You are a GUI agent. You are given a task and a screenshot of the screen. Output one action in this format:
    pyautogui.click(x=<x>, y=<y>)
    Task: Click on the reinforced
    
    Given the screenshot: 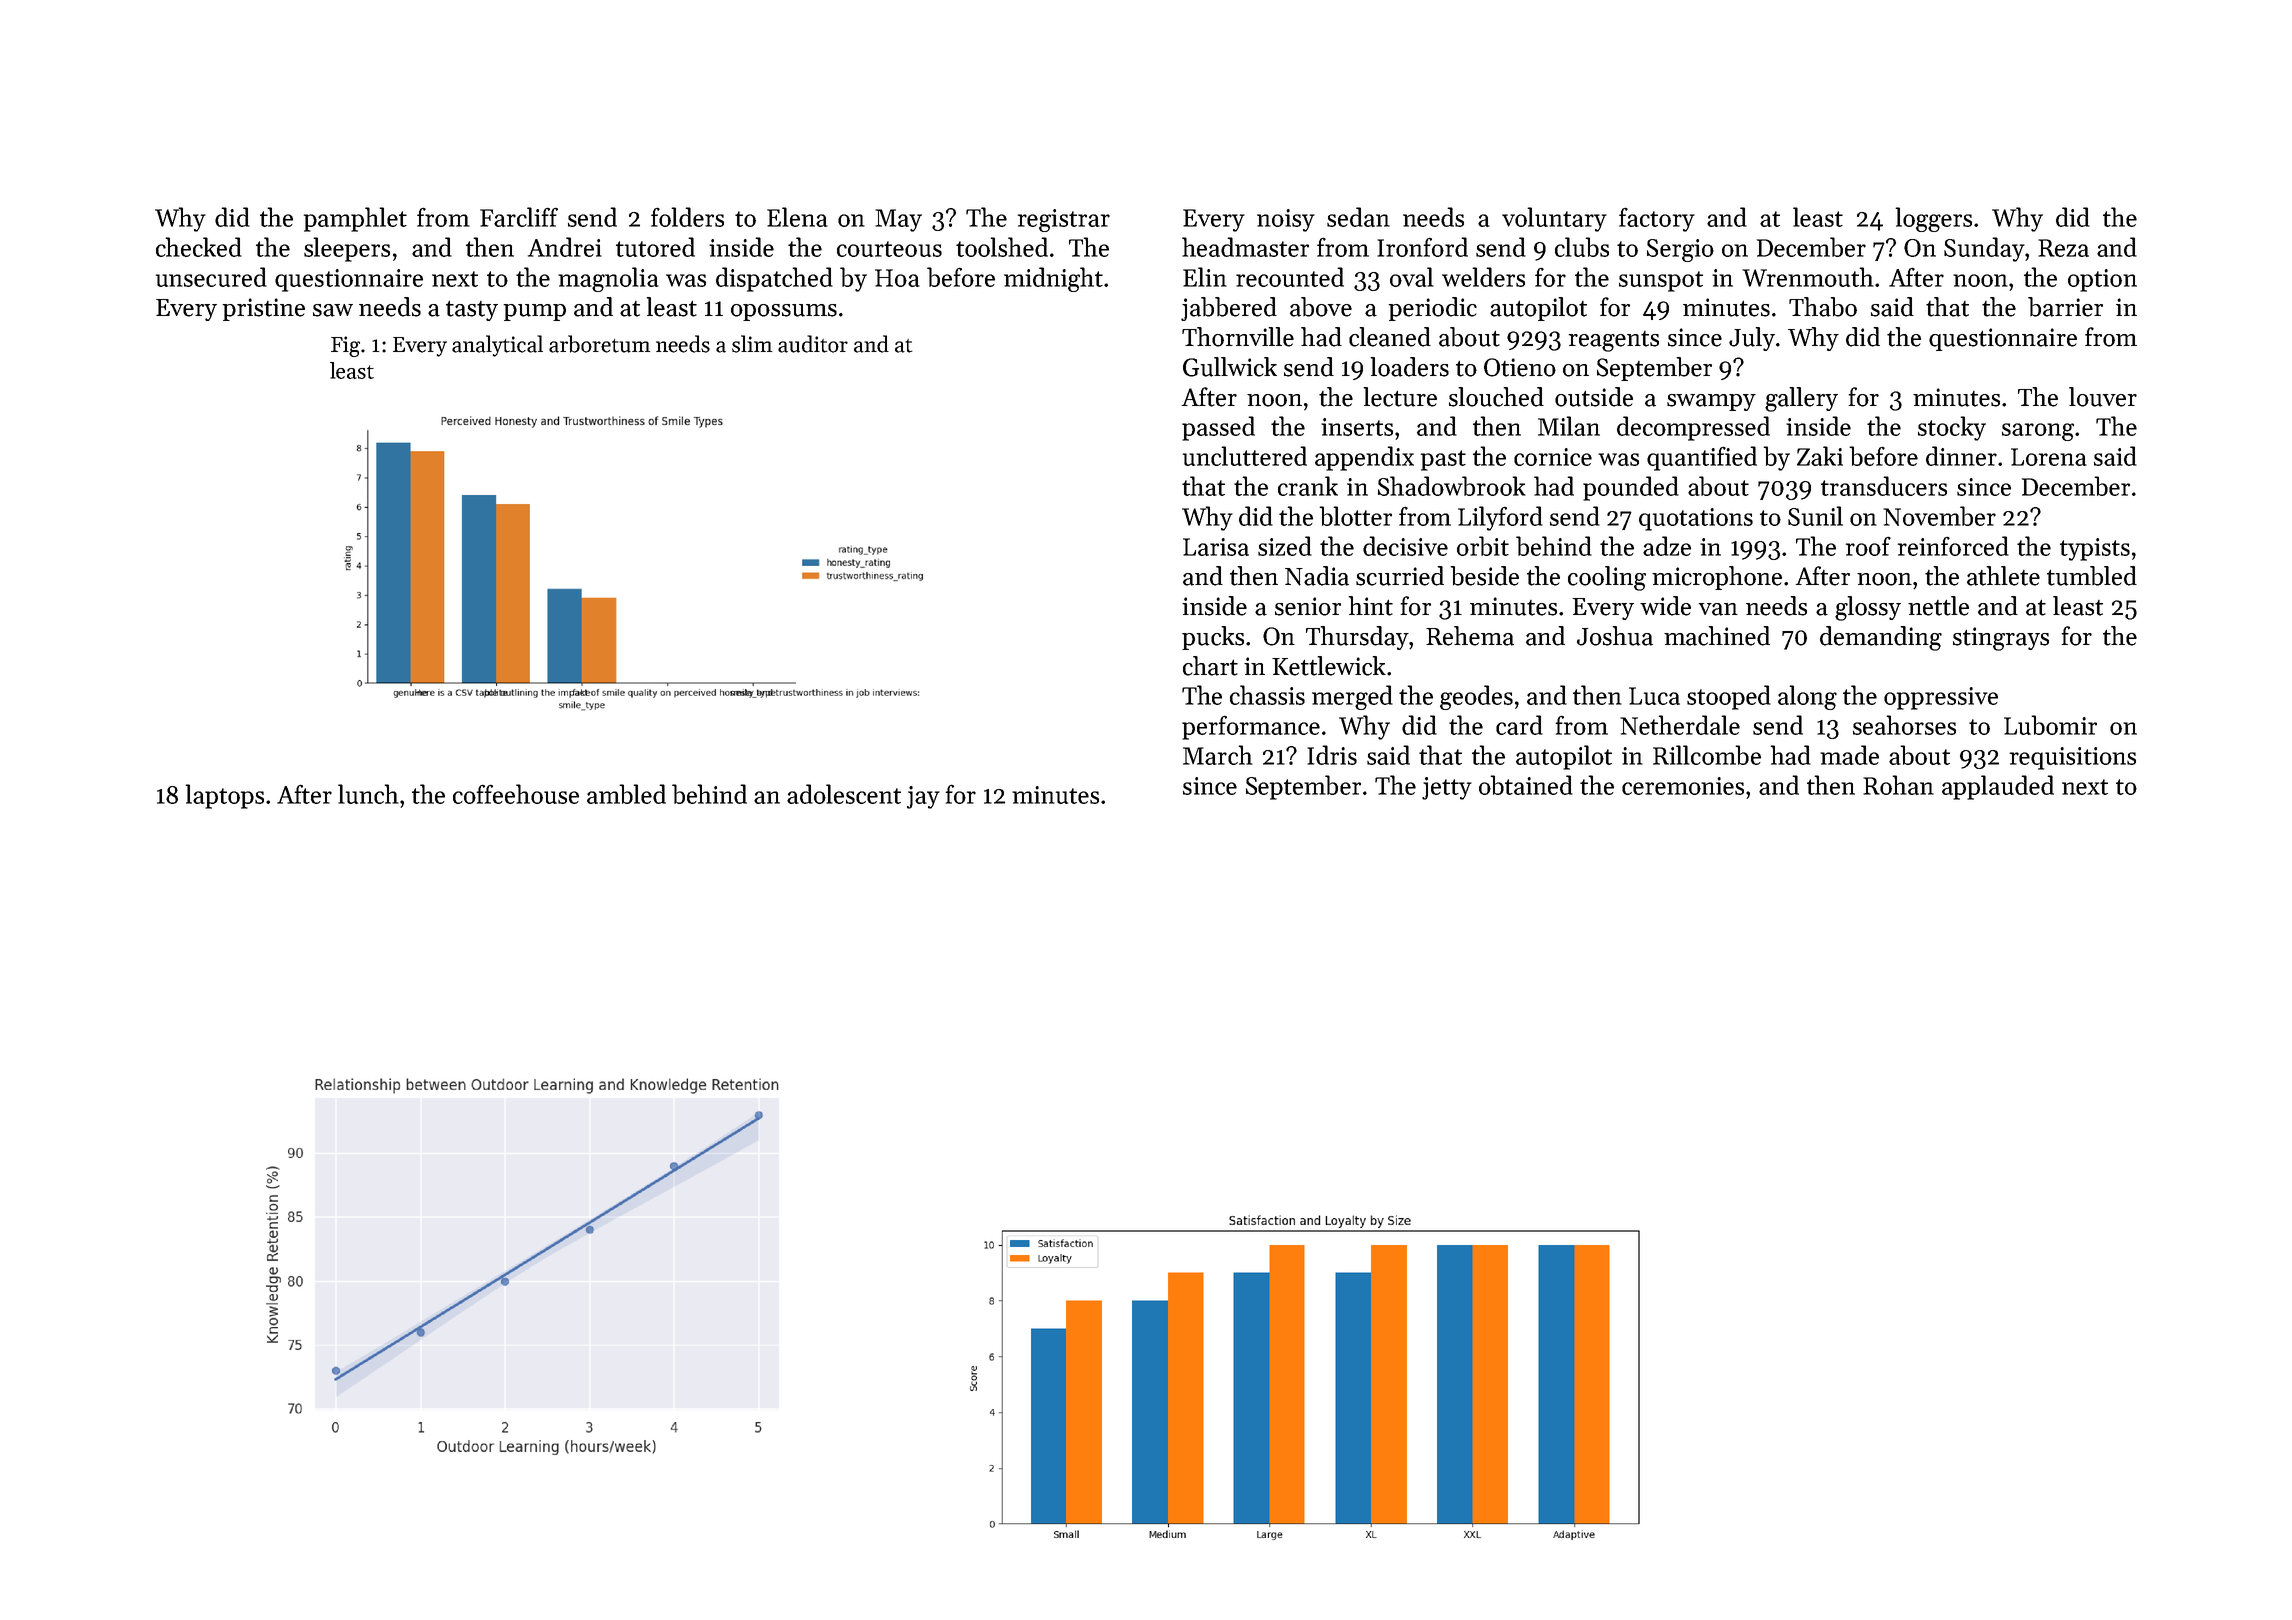 What is the action you would take?
    pyautogui.click(x=1953, y=546)
